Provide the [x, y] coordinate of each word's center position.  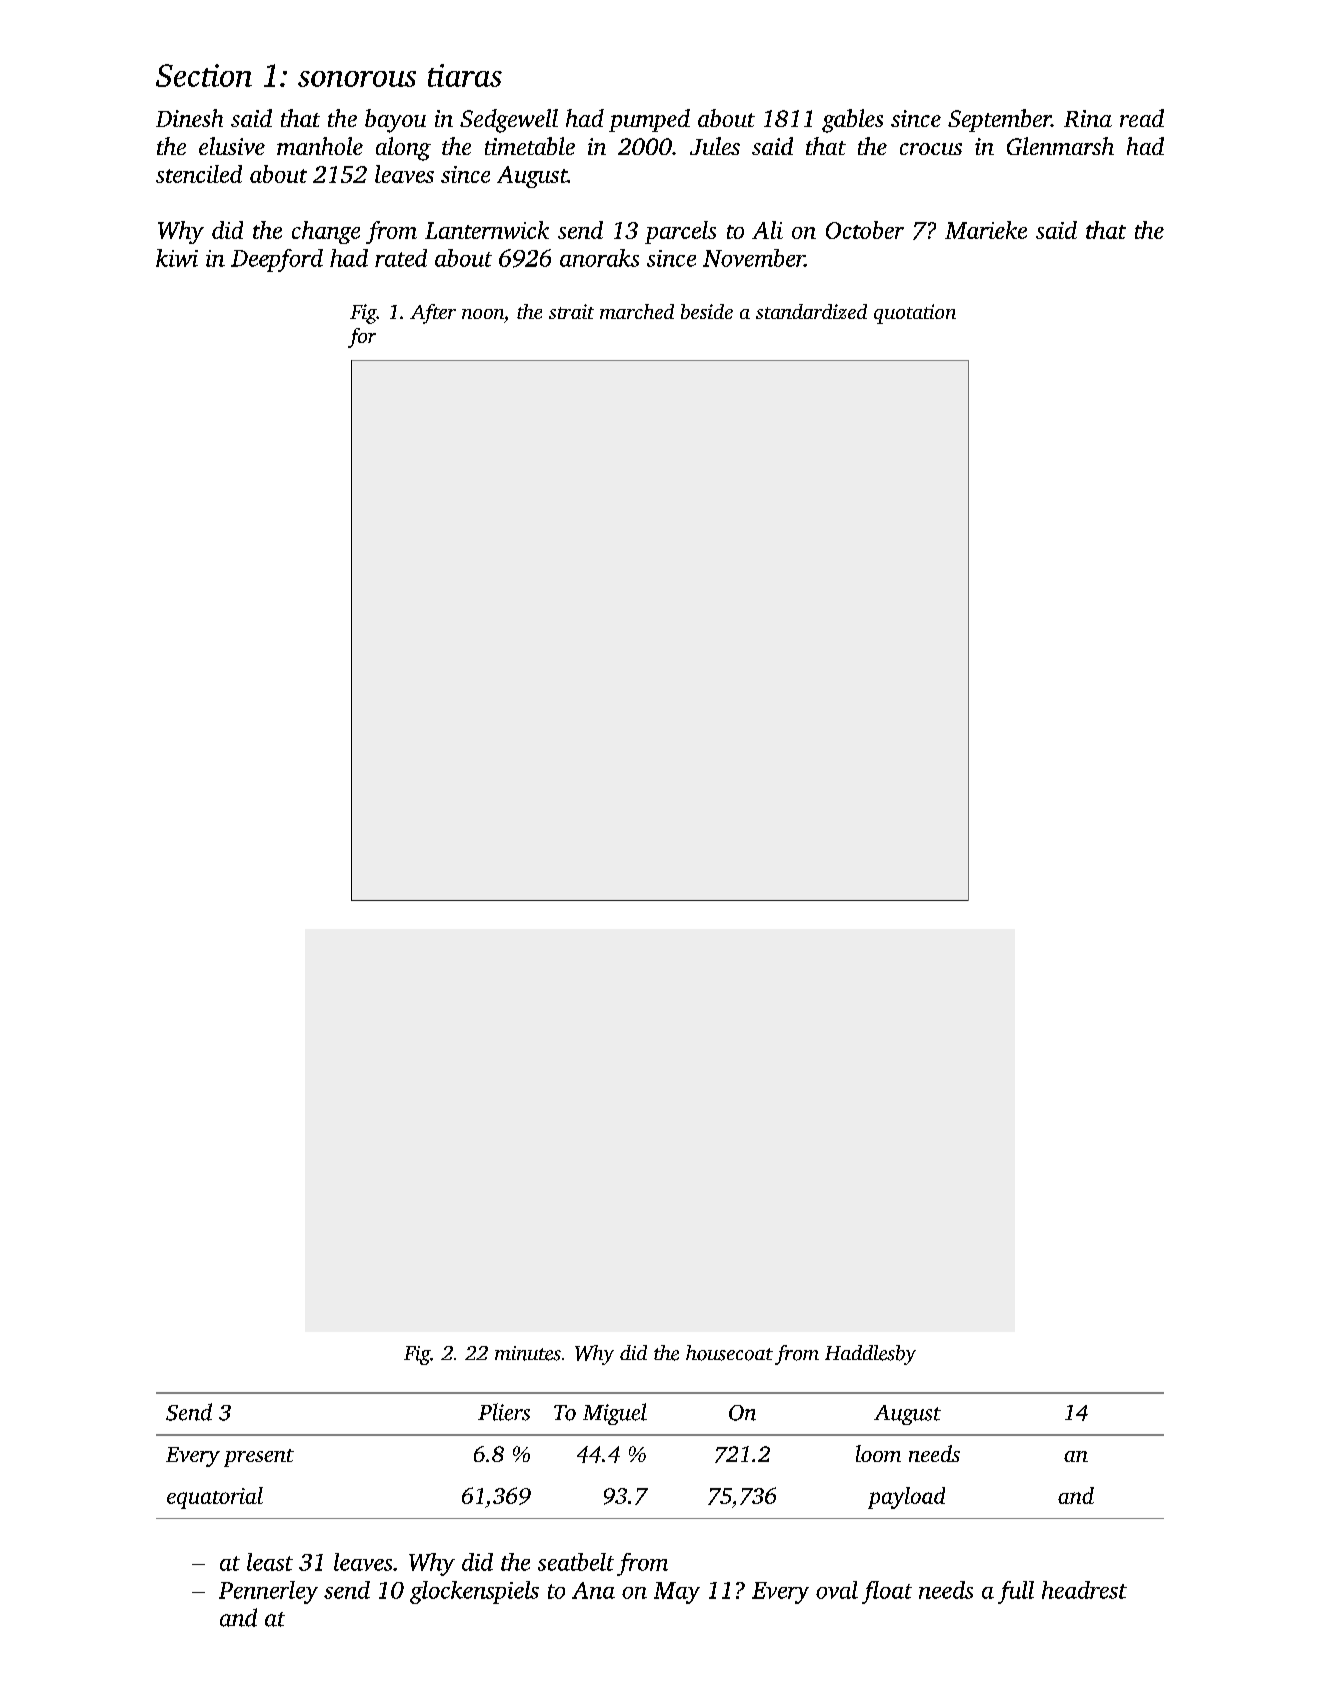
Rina [1088, 118]
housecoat [729, 1353]
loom [878, 1453]
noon [483, 314]
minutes [528, 1353]
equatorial [215, 1498]
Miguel [615, 1414]
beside [707, 311]
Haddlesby [870, 1355]
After [433, 314]
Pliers [504, 1412]
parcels [680, 232]
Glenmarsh [1060, 146]
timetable [530, 146]
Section [204, 75]
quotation [915, 314]
